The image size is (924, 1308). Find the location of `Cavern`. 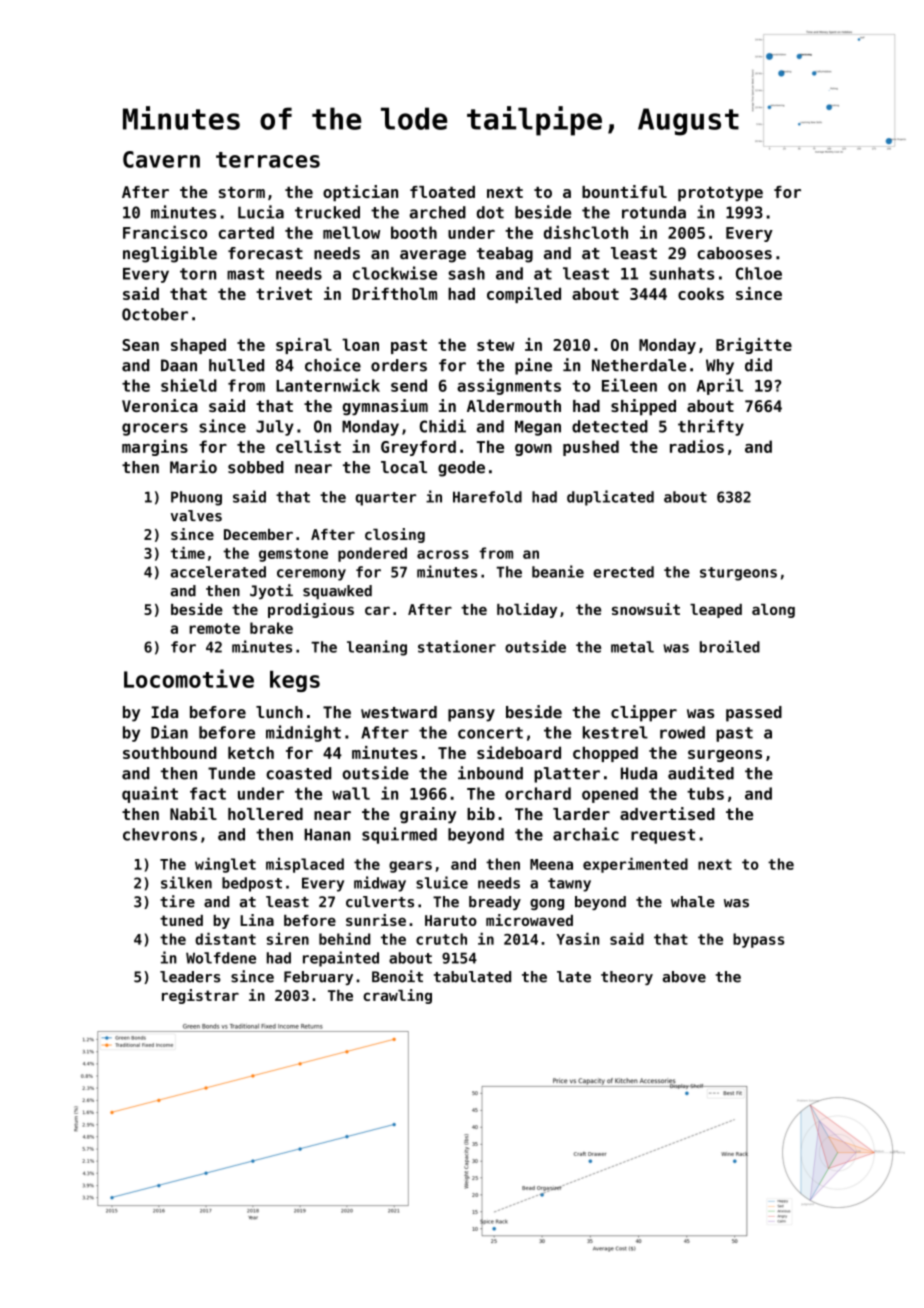

Cavern is located at coordinates (161, 159).
